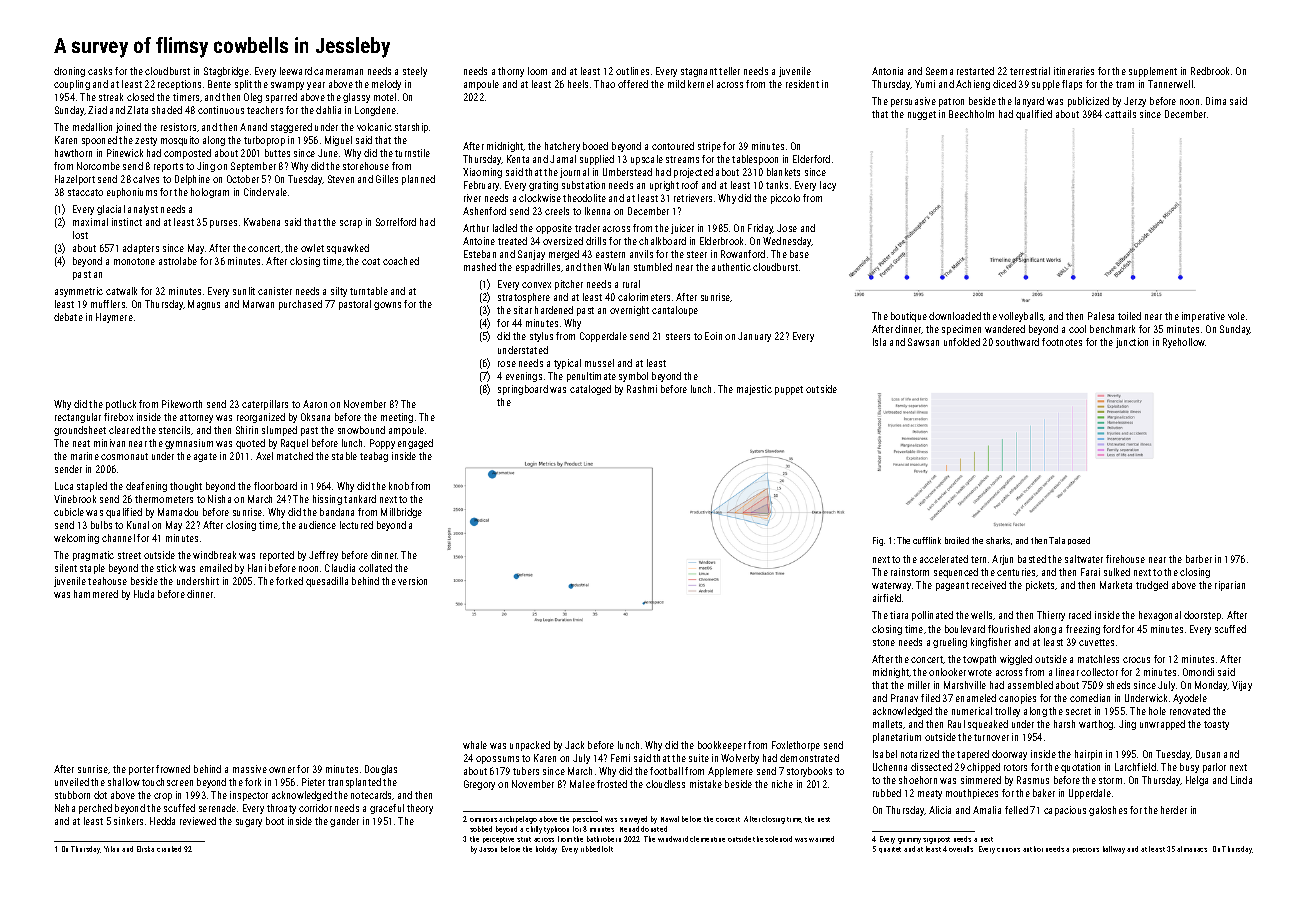 This screenshot has width=1308, height=924. What do you see at coordinates (401, 513) in the screenshot?
I see `Millbridge` at bounding box center [401, 513].
